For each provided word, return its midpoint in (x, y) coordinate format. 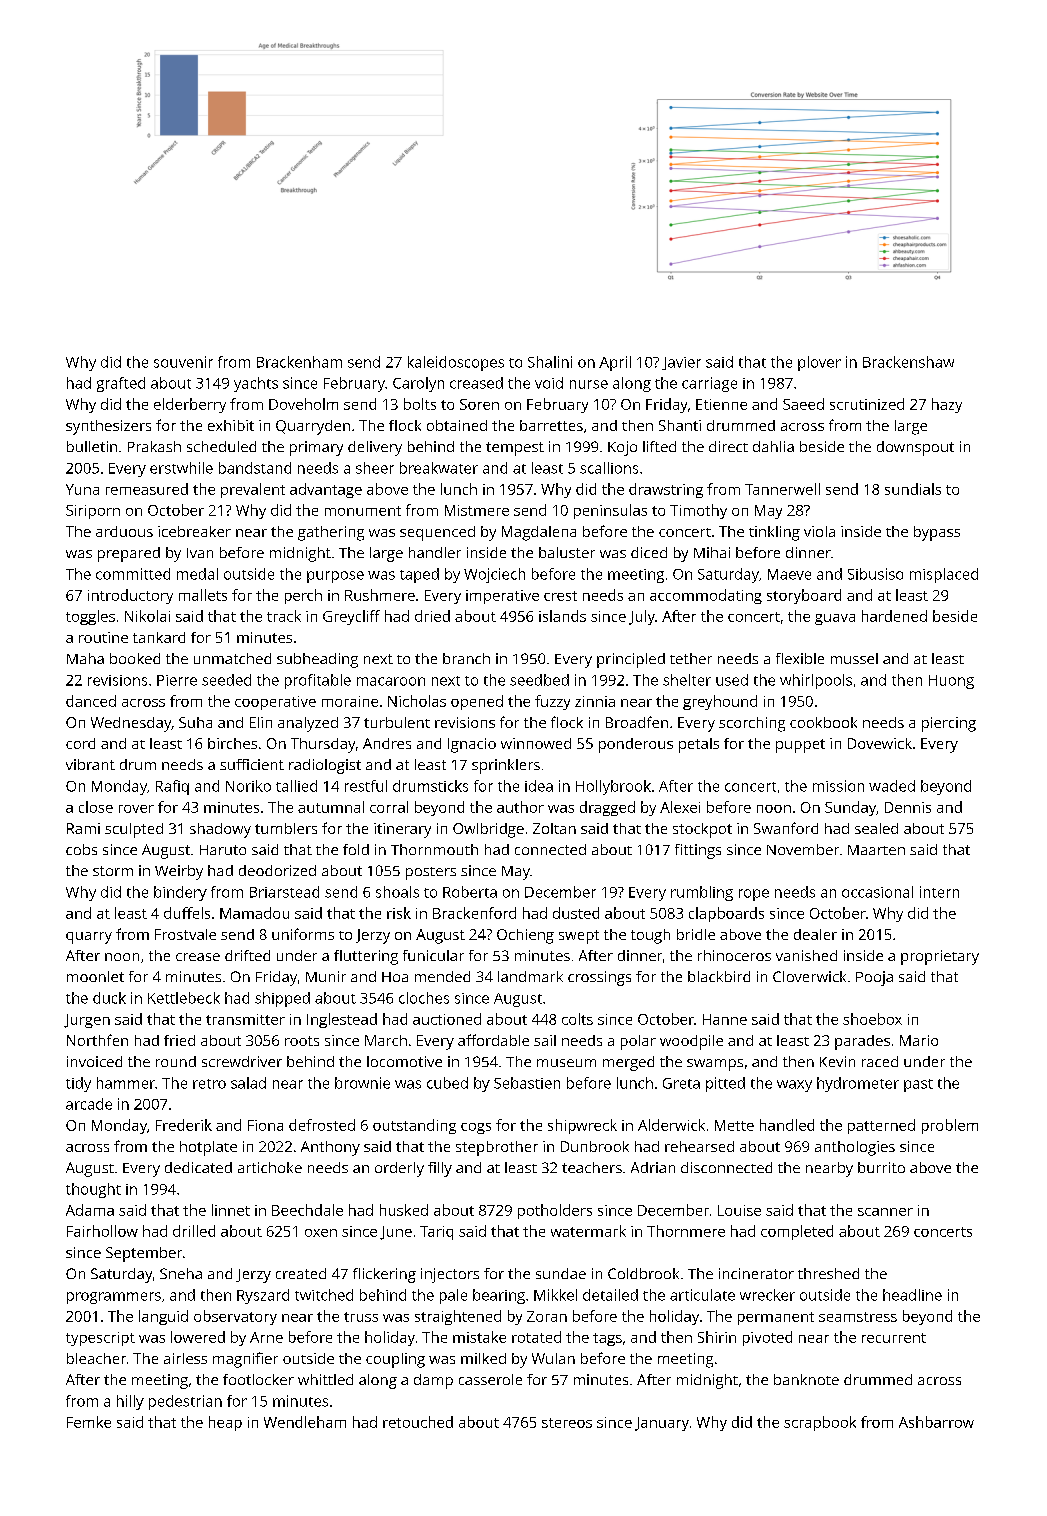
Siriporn (93, 512)
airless (185, 1358)
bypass (937, 533)
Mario (919, 1040)
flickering (384, 1275)
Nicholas (417, 701)
